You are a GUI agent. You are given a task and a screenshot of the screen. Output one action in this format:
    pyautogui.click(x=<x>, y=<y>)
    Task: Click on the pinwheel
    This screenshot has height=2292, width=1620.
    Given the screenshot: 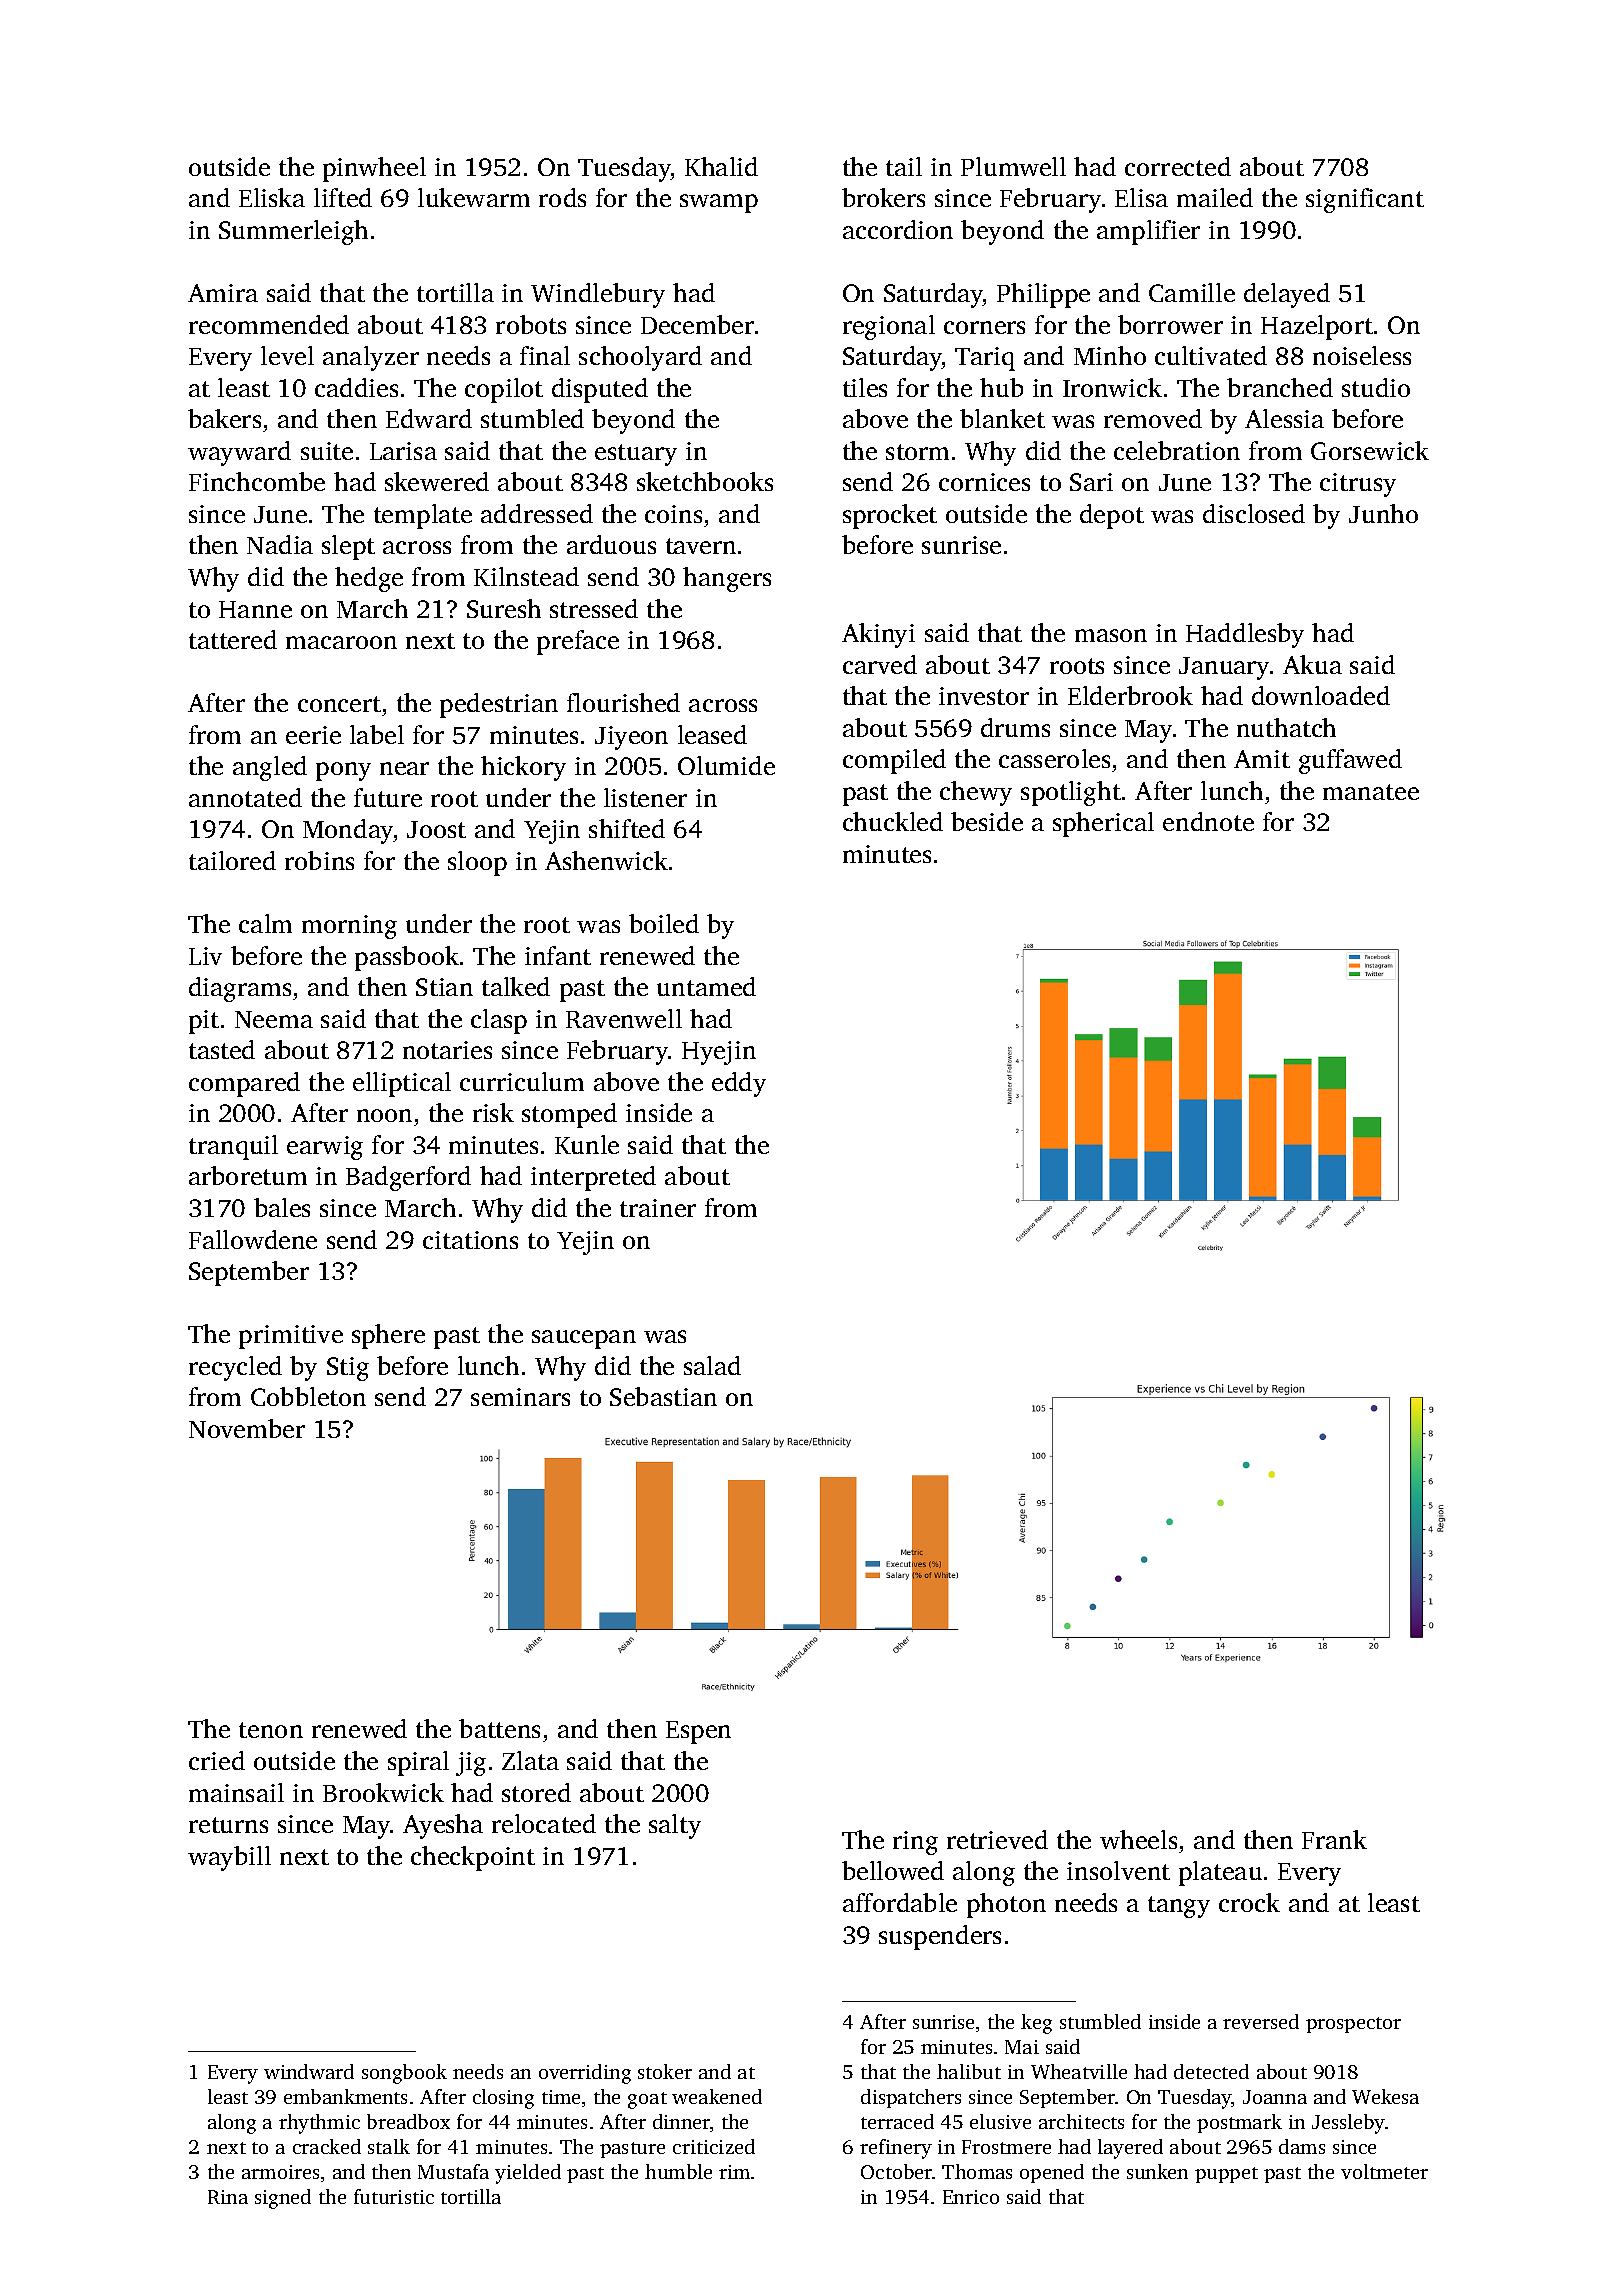 What is the action you would take?
    pyautogui.click(x=374, y=169)
